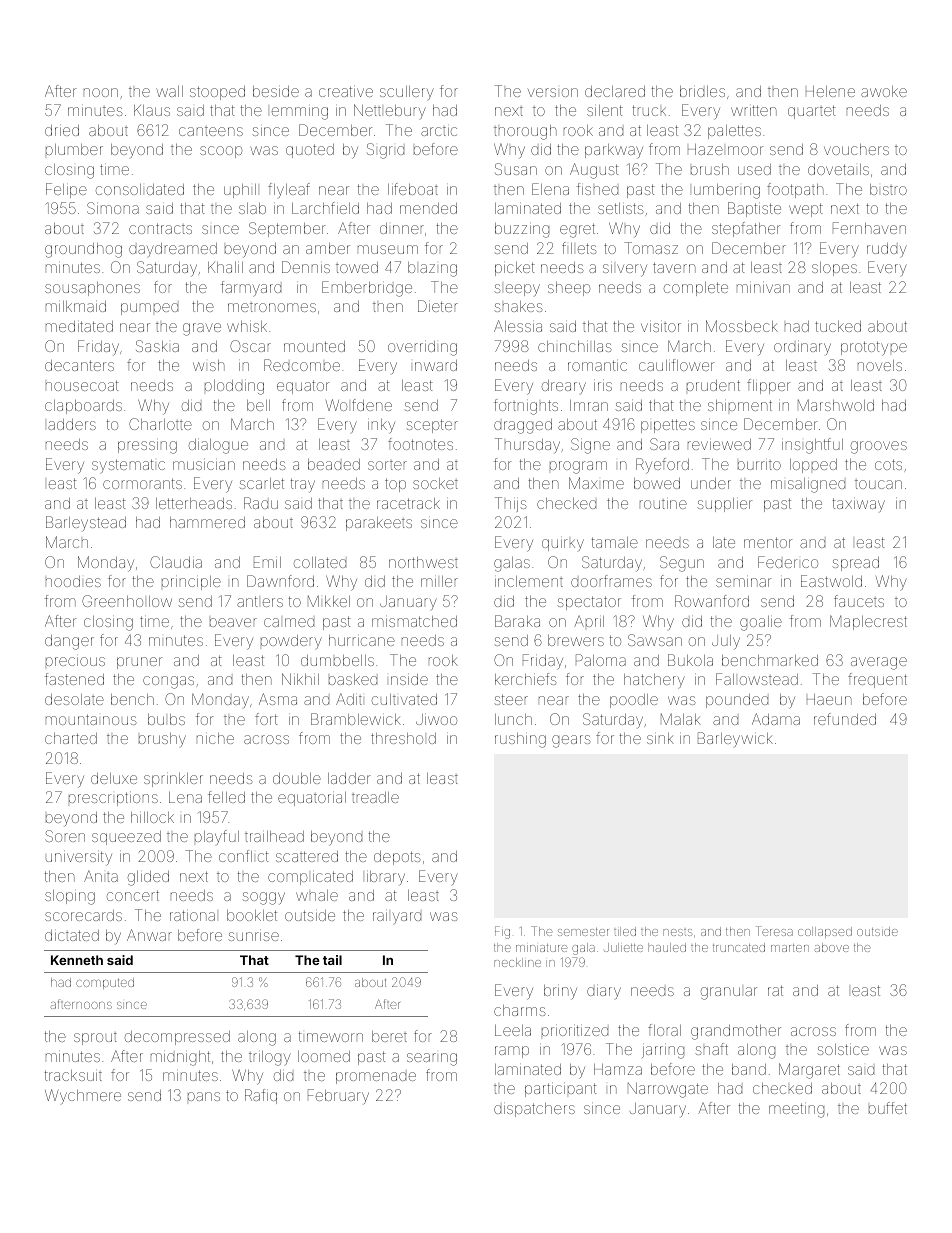 The height and width of the page is (1233, 952). I want to click on ruddy, so click(887, 250).
